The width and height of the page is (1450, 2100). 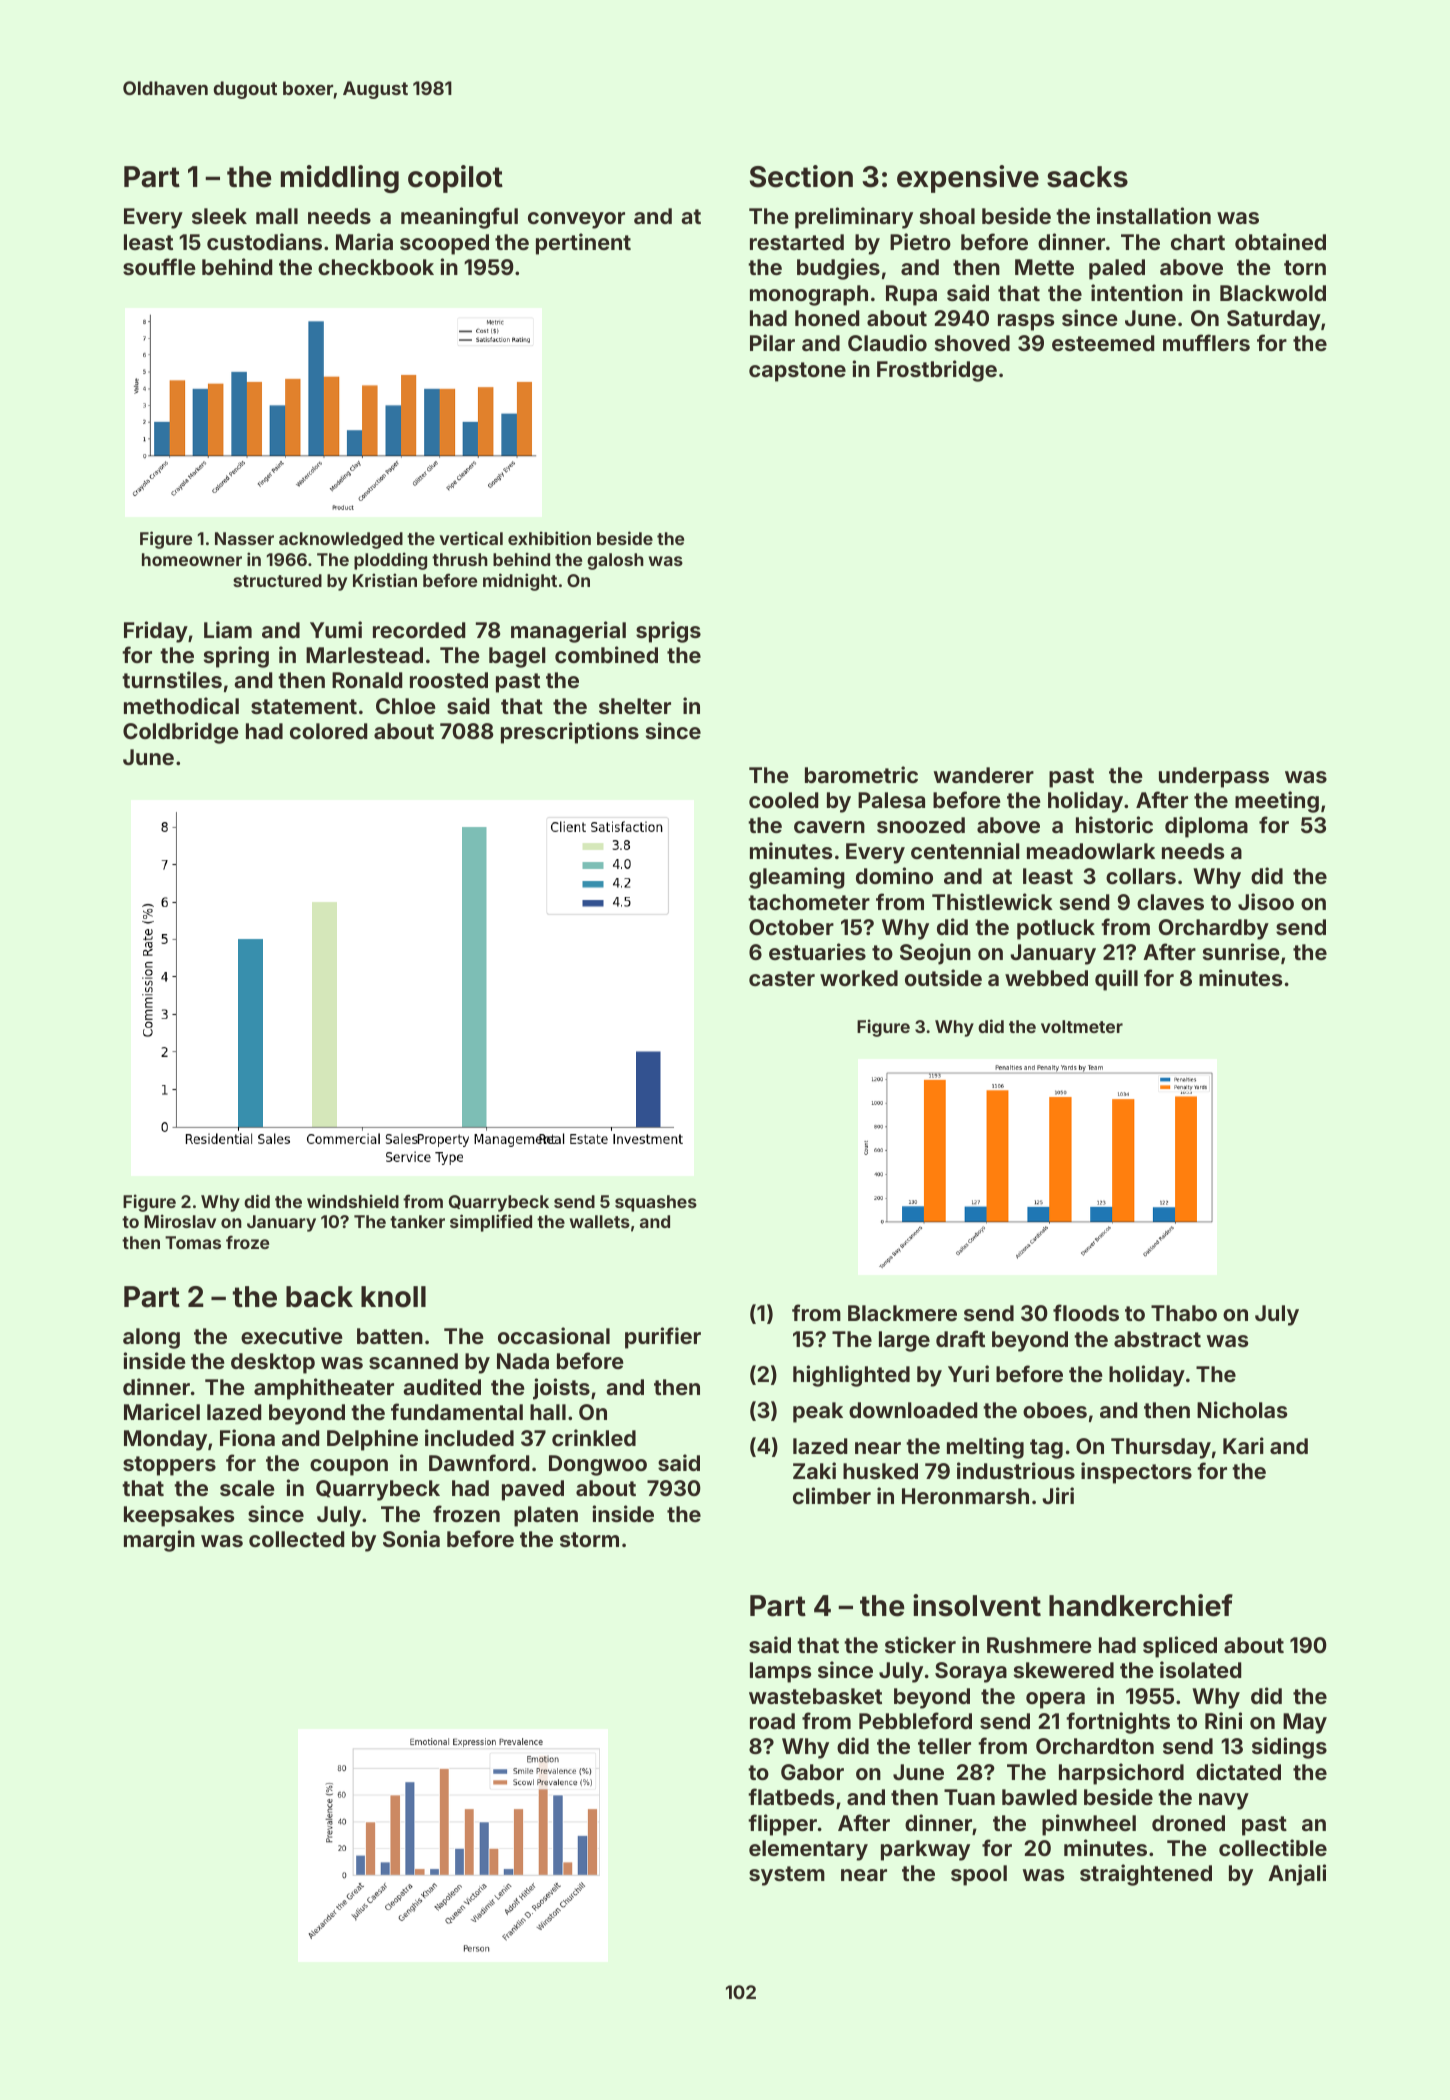 What do you see at coordinates (797, 372) in the page?
I see `capstone` at bounding box center [797, 372].
